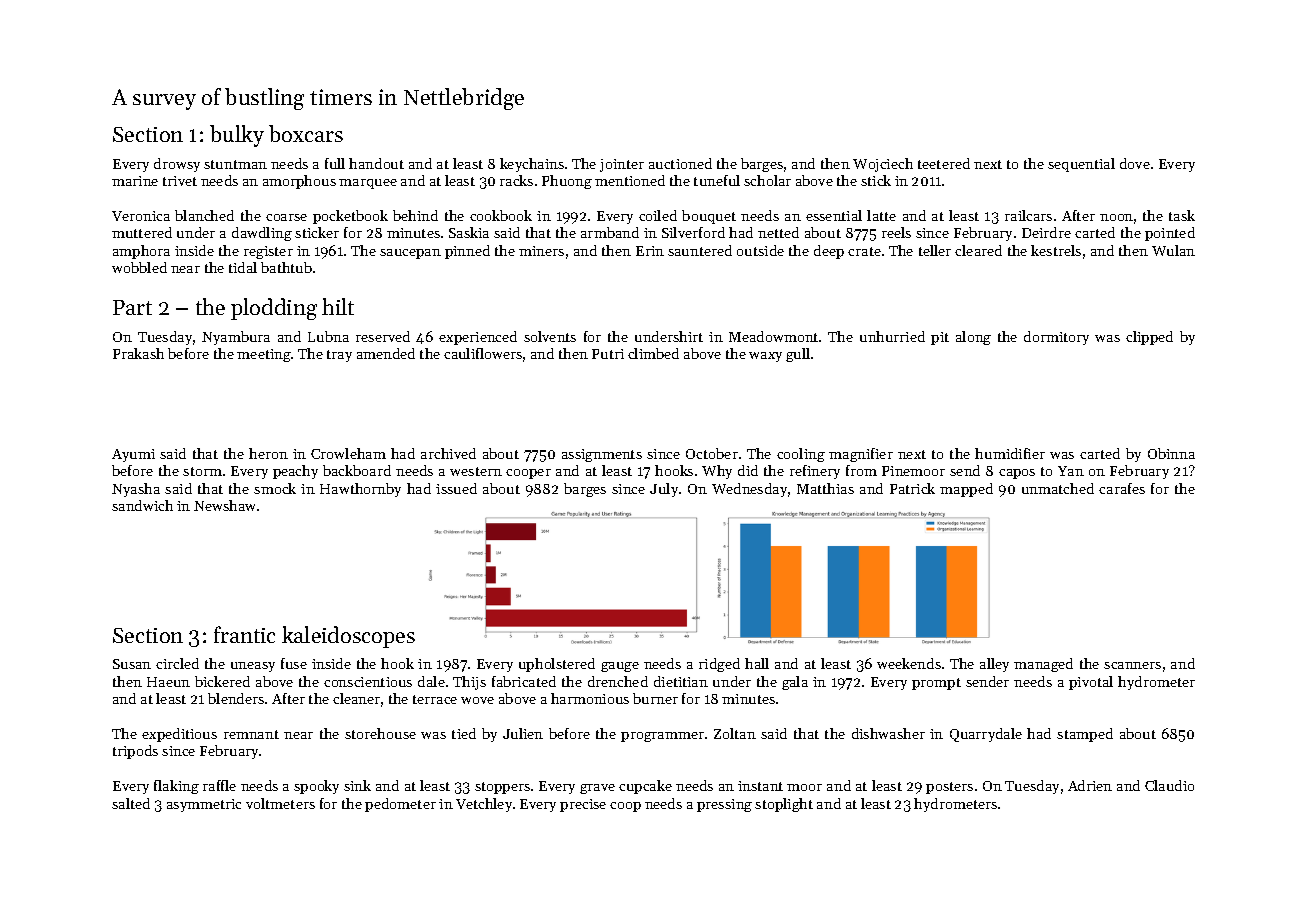  What do you see at coordinates (760, 250) in the image?
I see `outside` at bounding box center [760, 250].
